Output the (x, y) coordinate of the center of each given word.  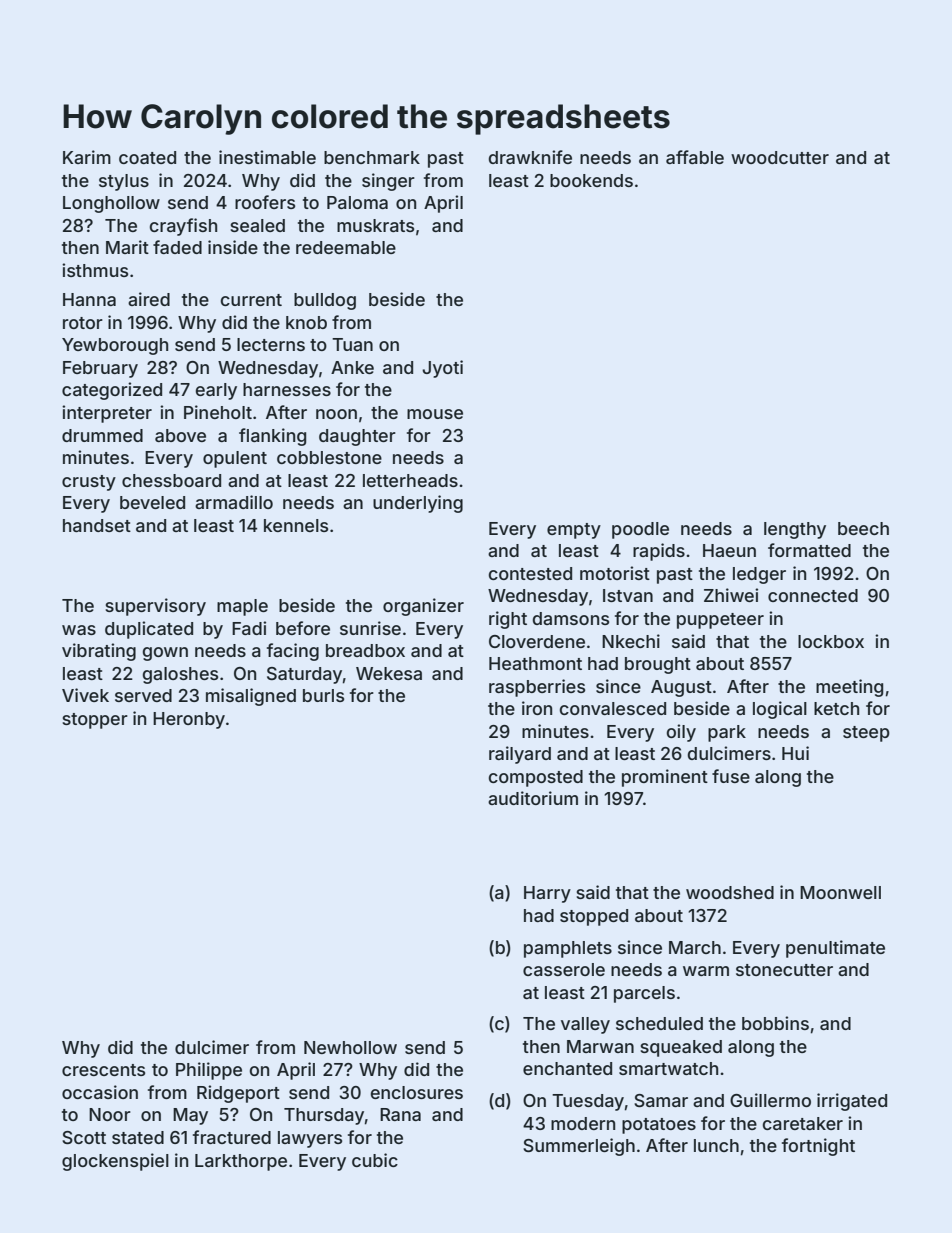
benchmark (372, 157)
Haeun (729, 550)
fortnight (818, 1147)
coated (147, 157)
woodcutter (780, 157)
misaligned (251, 697)
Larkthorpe (241, 1162)
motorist (615, 573)
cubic (375, 1160)
